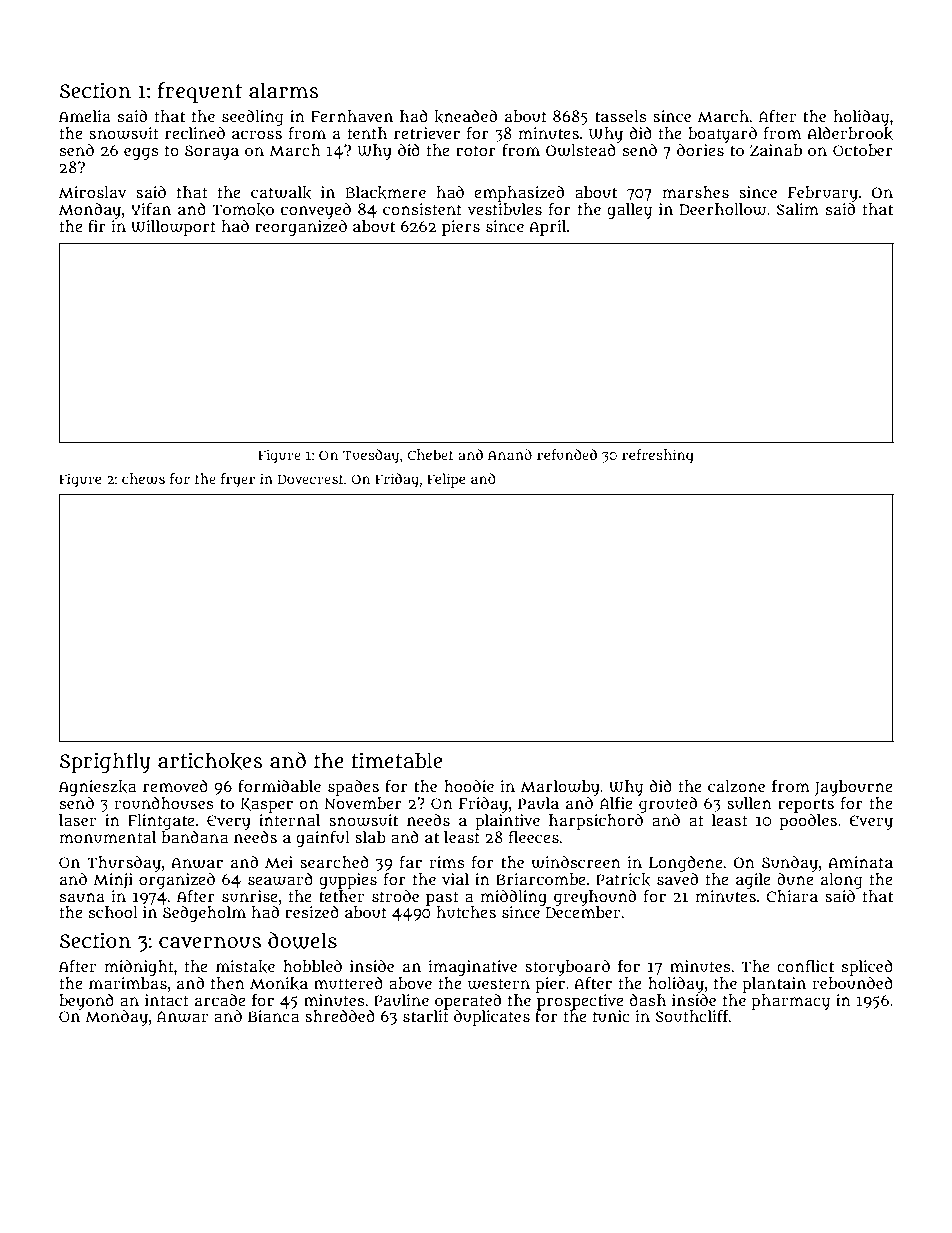 The height and width of the screenshot is (1233, 952). I want to click on Alderbrook, so click(850, 133).
